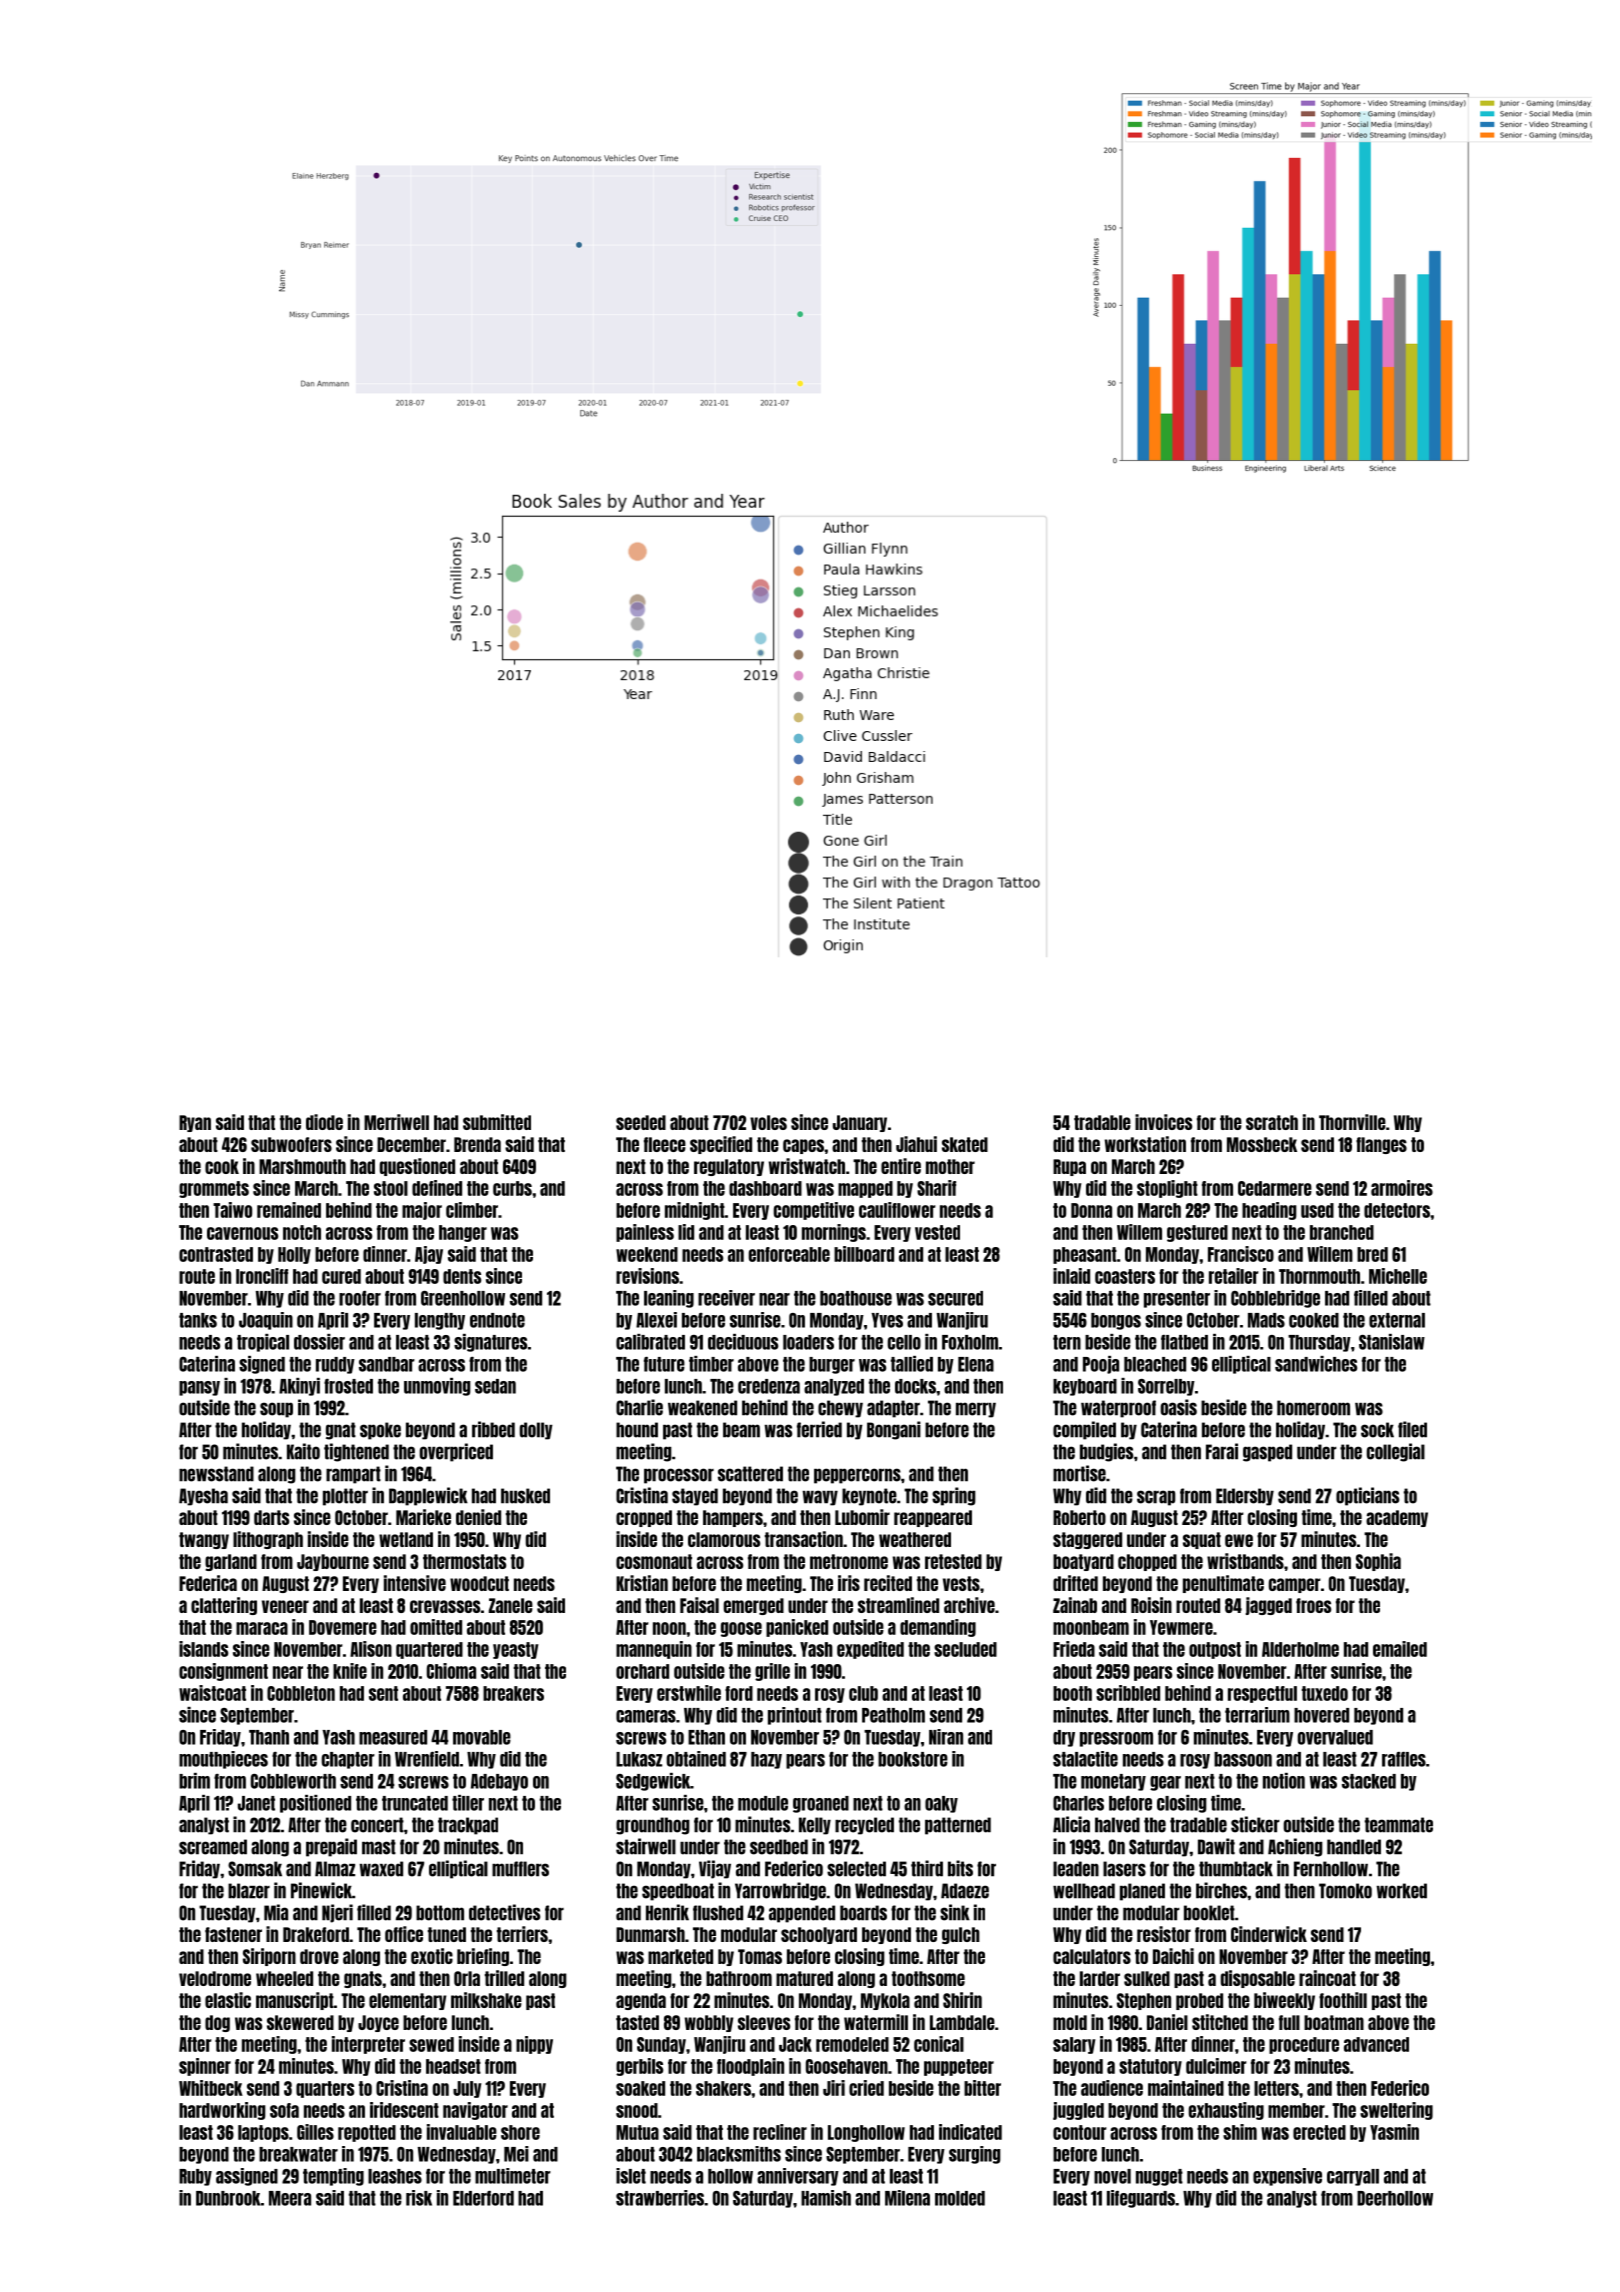  What do you see at coordinates (764, 2022) in the image?
I see `sleeves` at bounding box center [764, 2022].
